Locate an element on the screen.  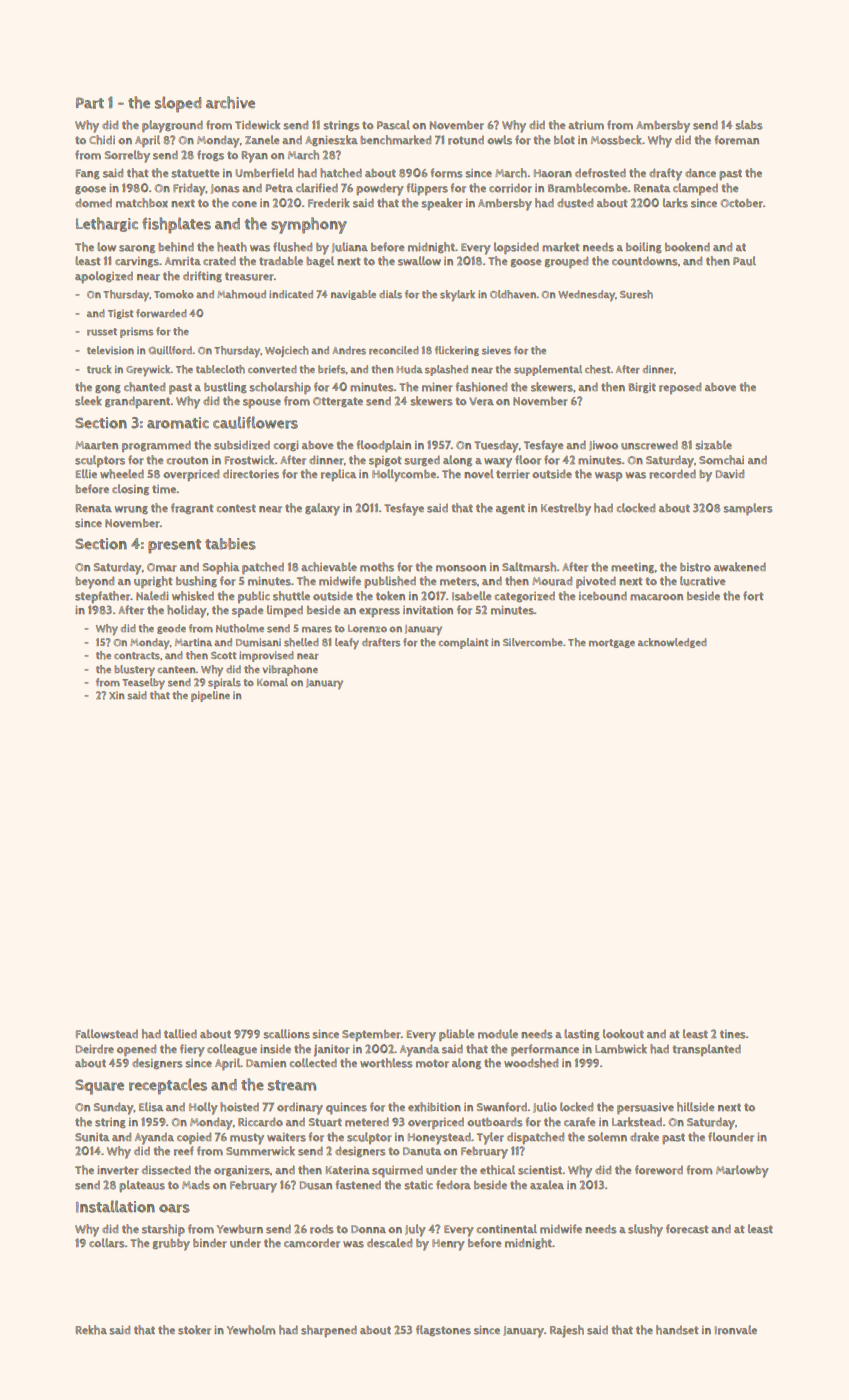
atrium is located at coordinates (586, 125).
